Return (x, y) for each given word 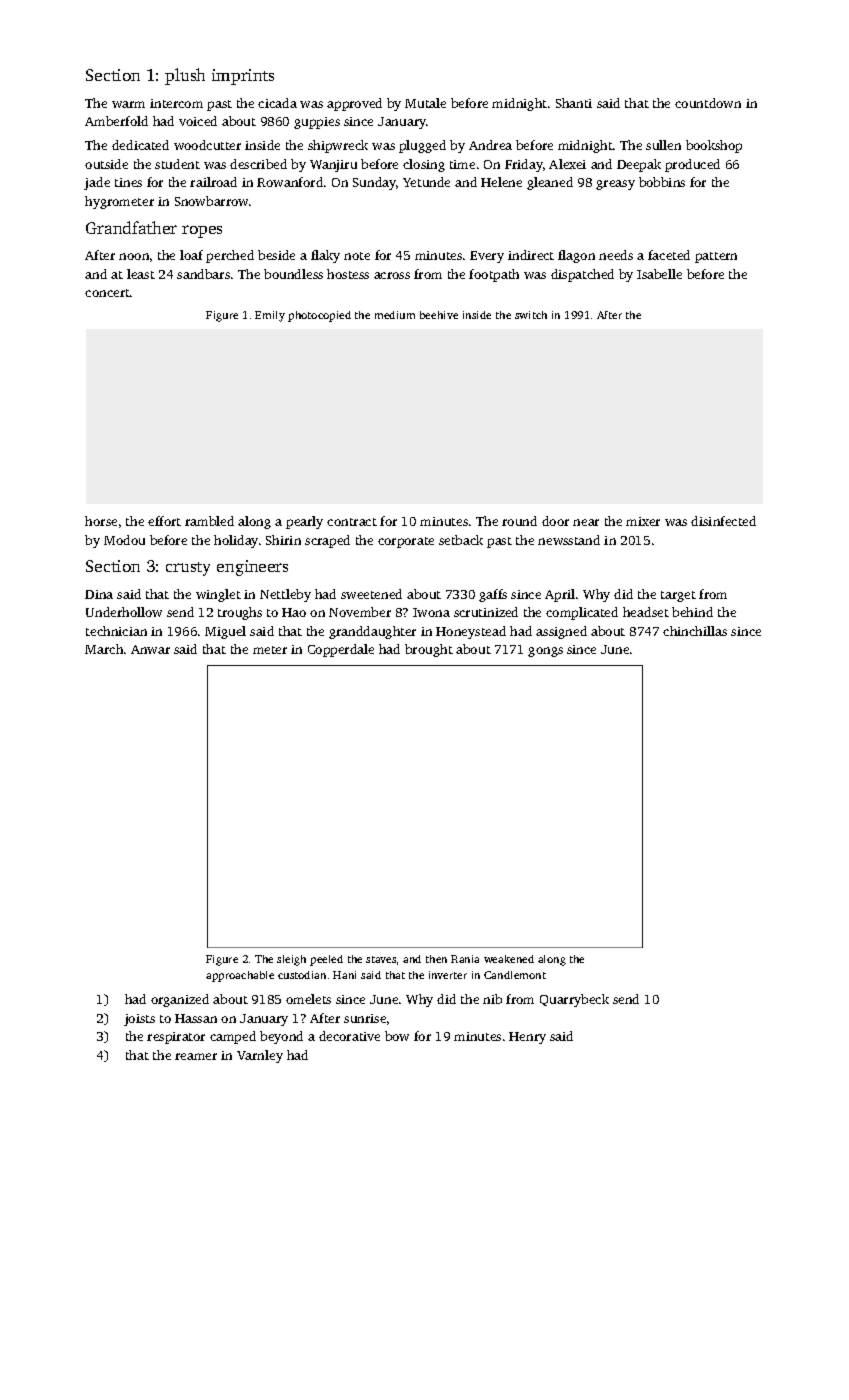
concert (107, 293)
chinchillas (695, 631)
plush (185, 76)
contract (352, 522)
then (436, 959)
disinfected (723, 521)
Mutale (425, 103)
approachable (240, 976)
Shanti (574, 103)
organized (180, 1000)
